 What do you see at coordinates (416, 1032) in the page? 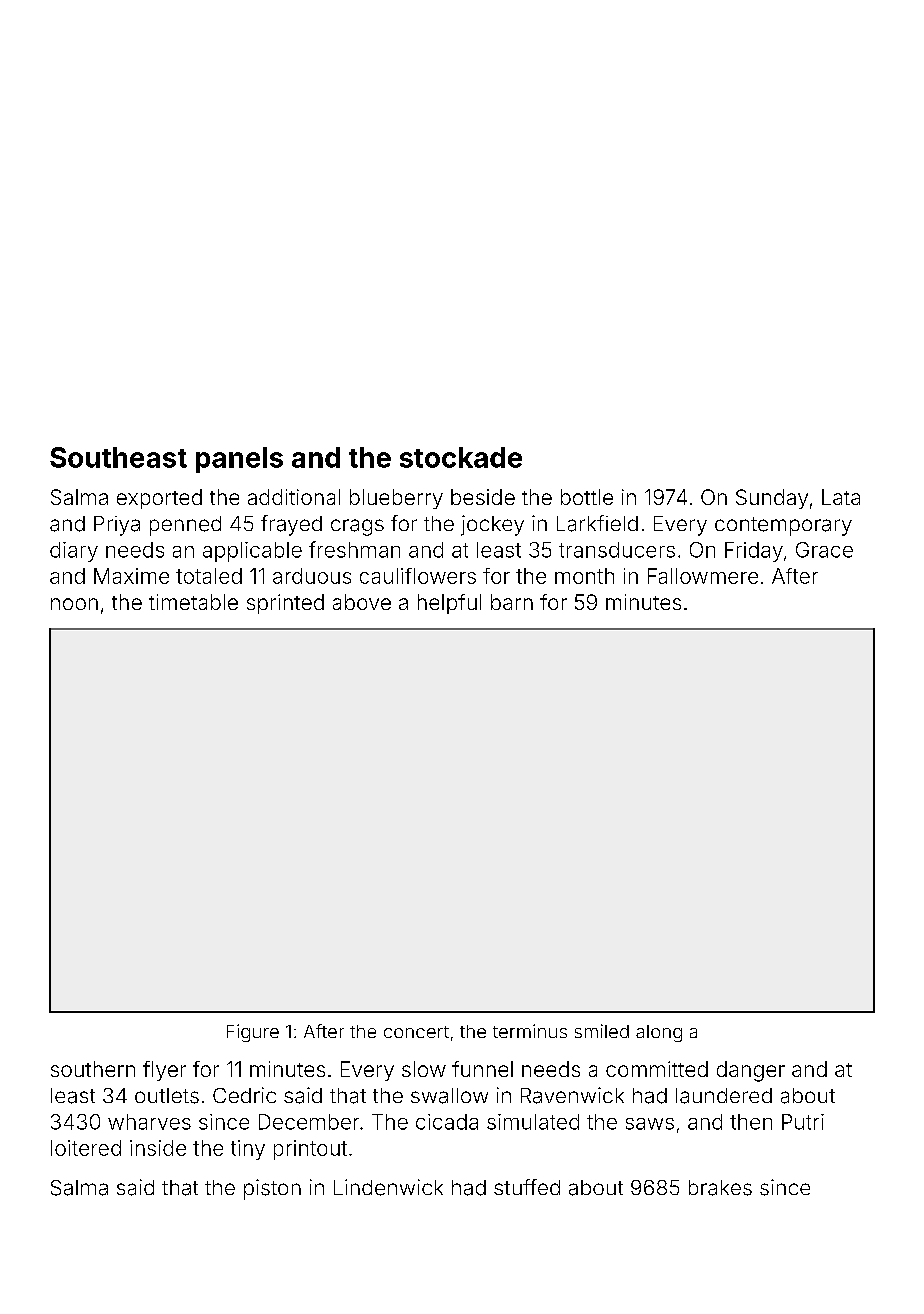
I see `concert` at bounding box center [416, 1032].
